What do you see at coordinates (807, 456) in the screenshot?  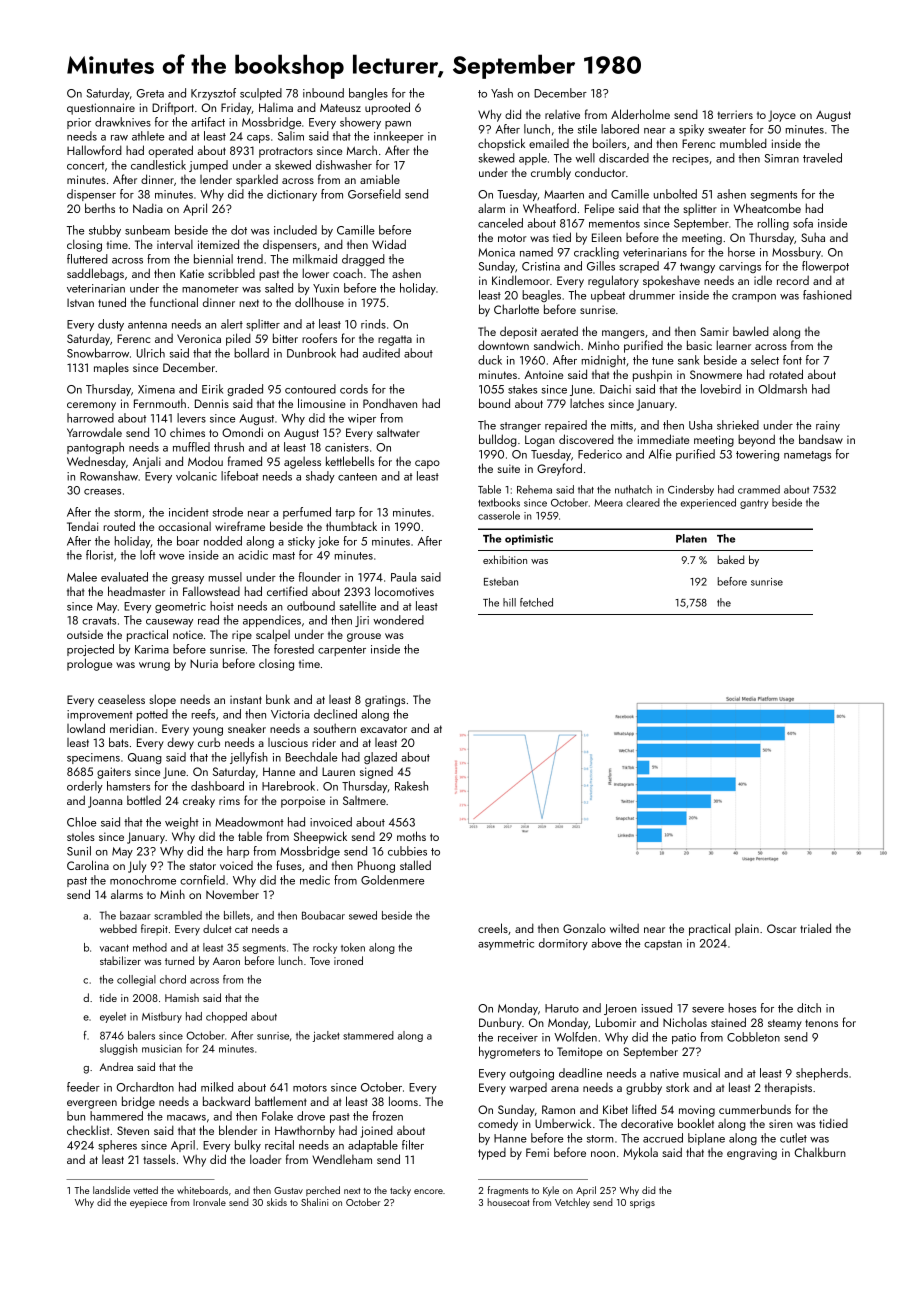 I see `nametags` at bounding box center [807, 456].
